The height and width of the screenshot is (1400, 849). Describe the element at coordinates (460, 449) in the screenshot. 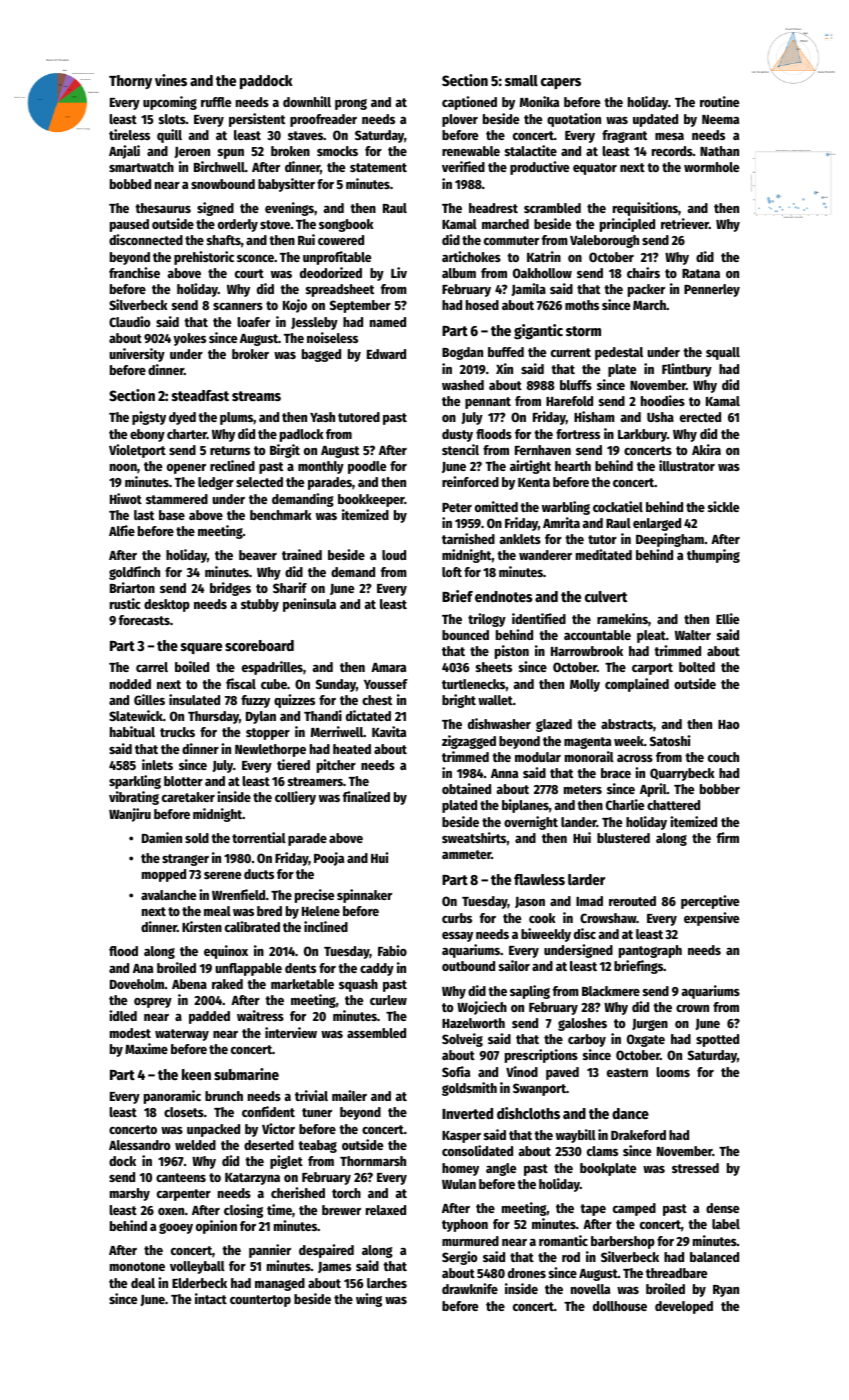

I see `stencil` at that location.
